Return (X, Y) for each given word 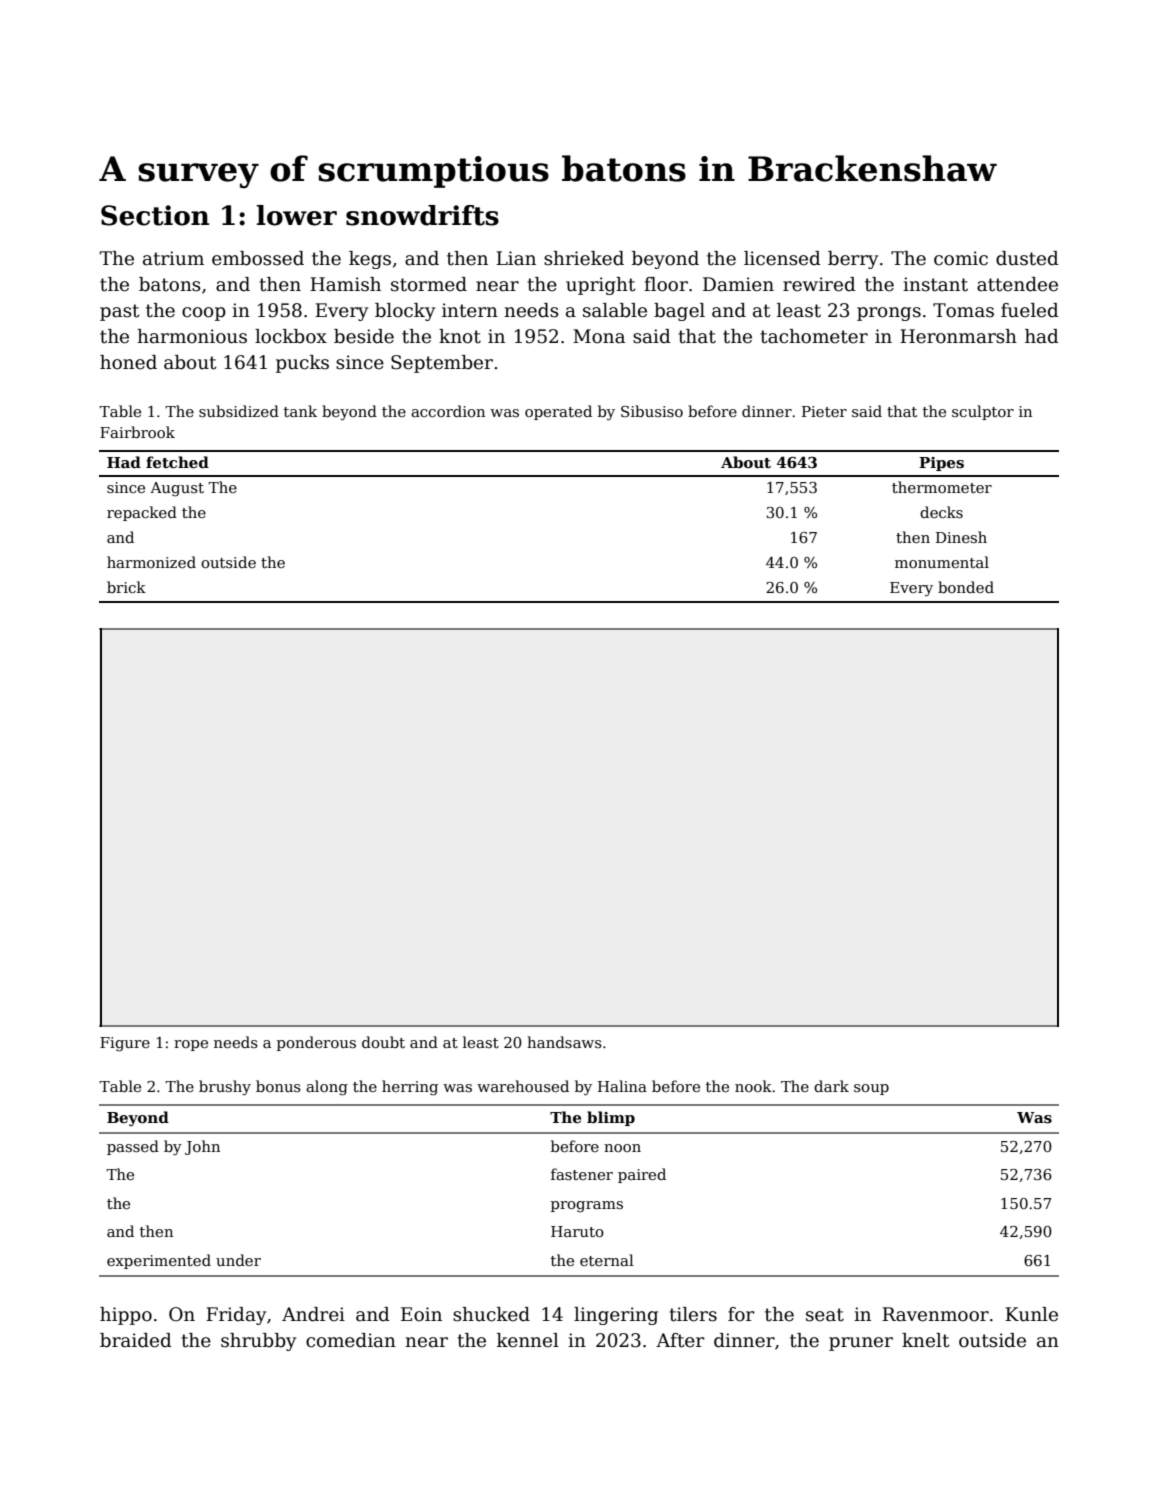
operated (558, 412)
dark (831, 1086)
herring (410, 1088)
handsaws (564, 1042)
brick (126, 587)
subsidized (239, 411)
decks (941, 512)
